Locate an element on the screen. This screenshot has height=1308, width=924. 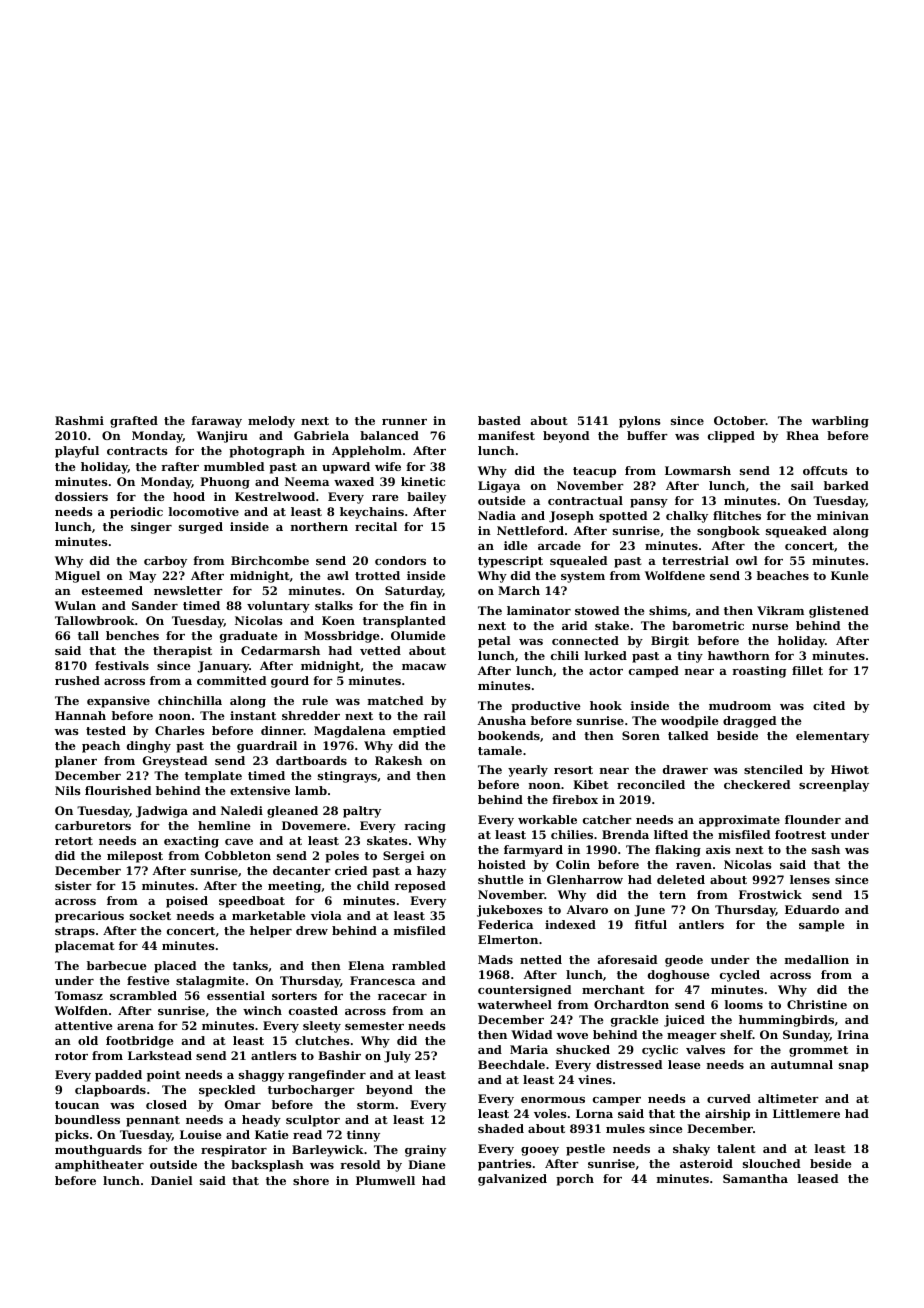
respirator is located at coordinates (234, 1151).
